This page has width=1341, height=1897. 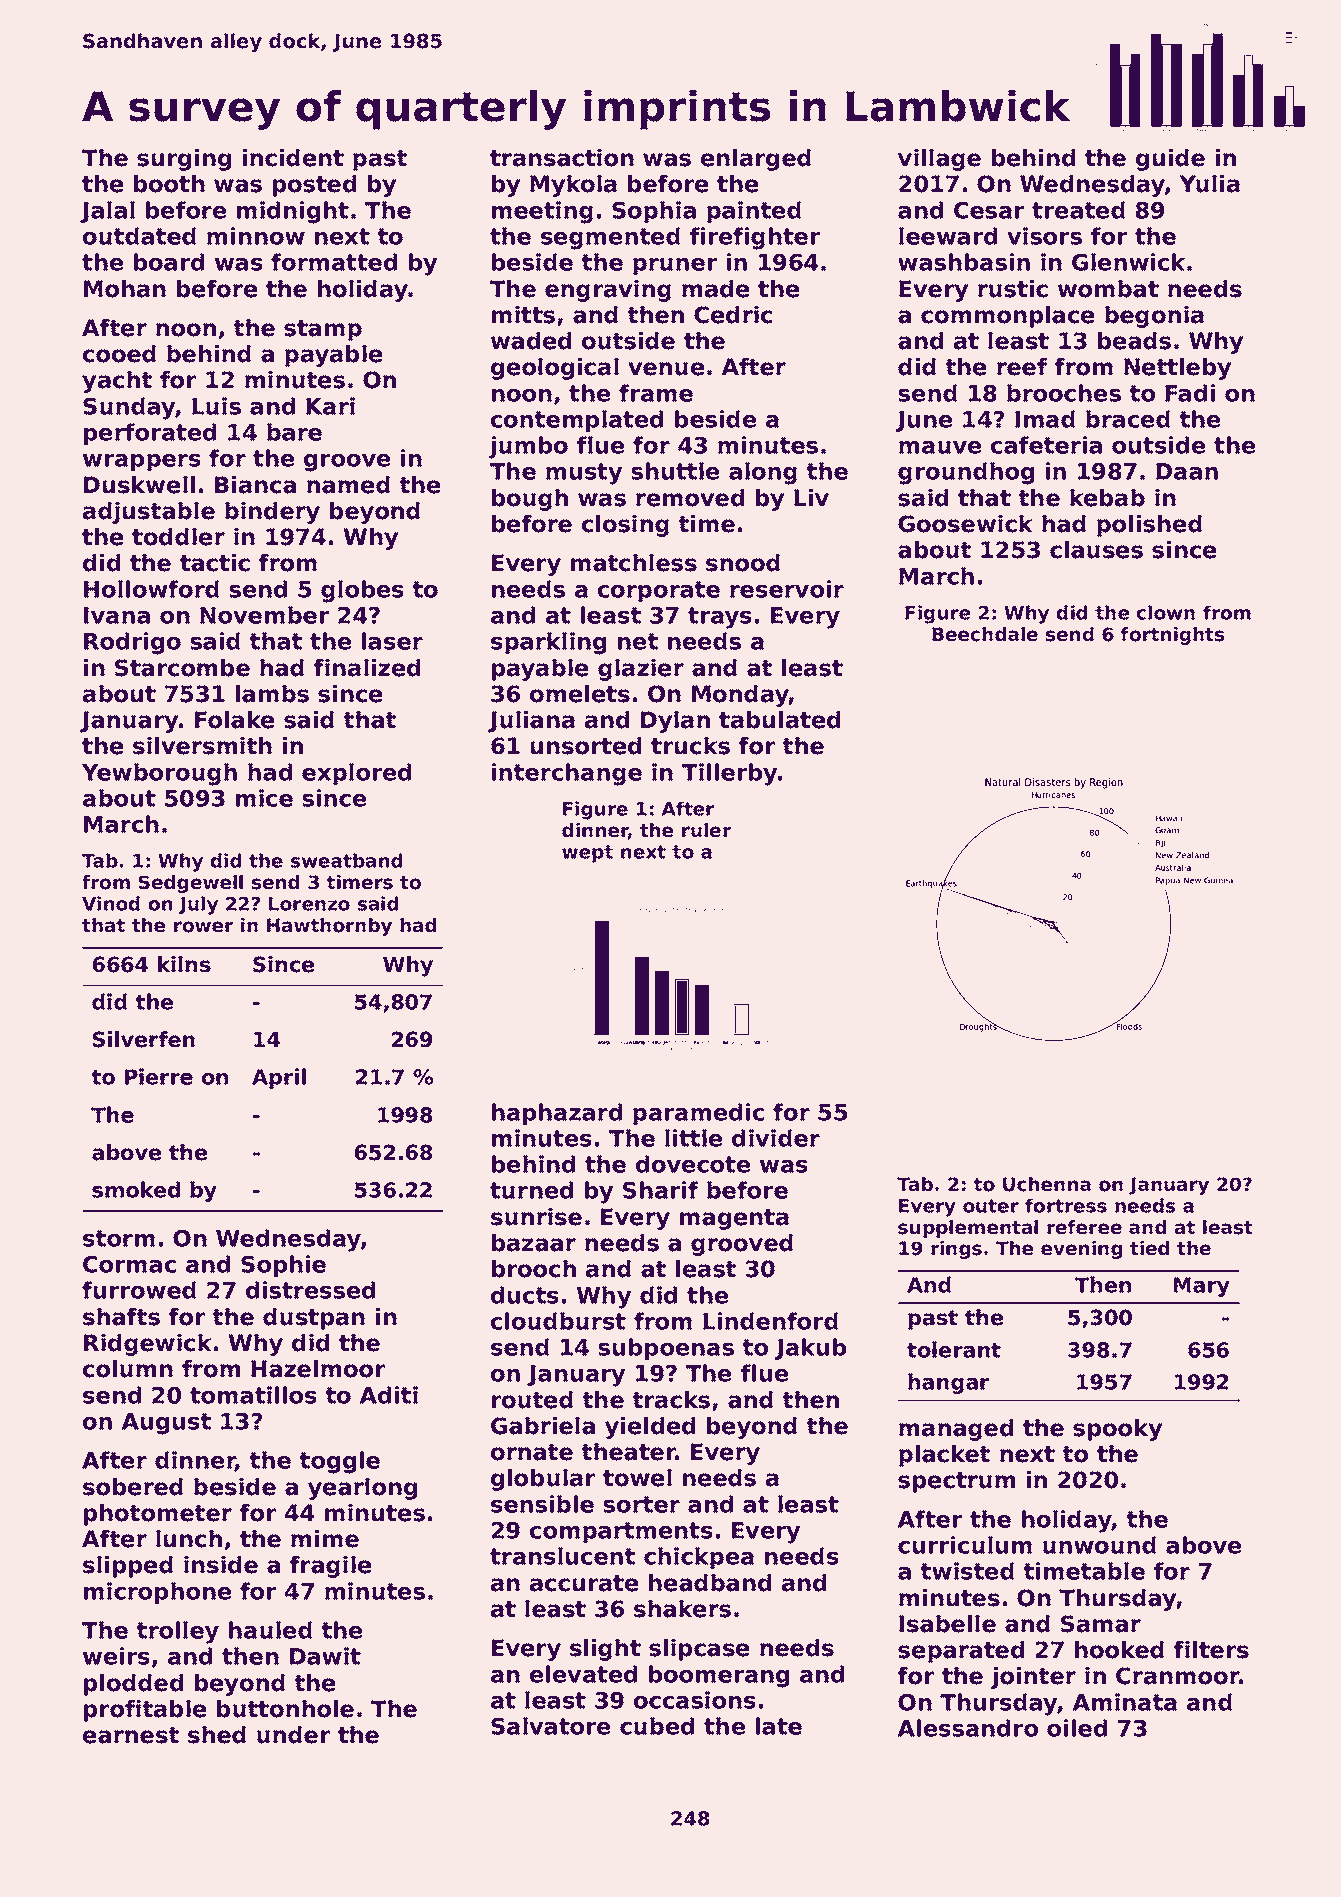 What do you see at coordinates (325, 1539) in the page?
I see `mime` at bounding box center [325, 1539].
